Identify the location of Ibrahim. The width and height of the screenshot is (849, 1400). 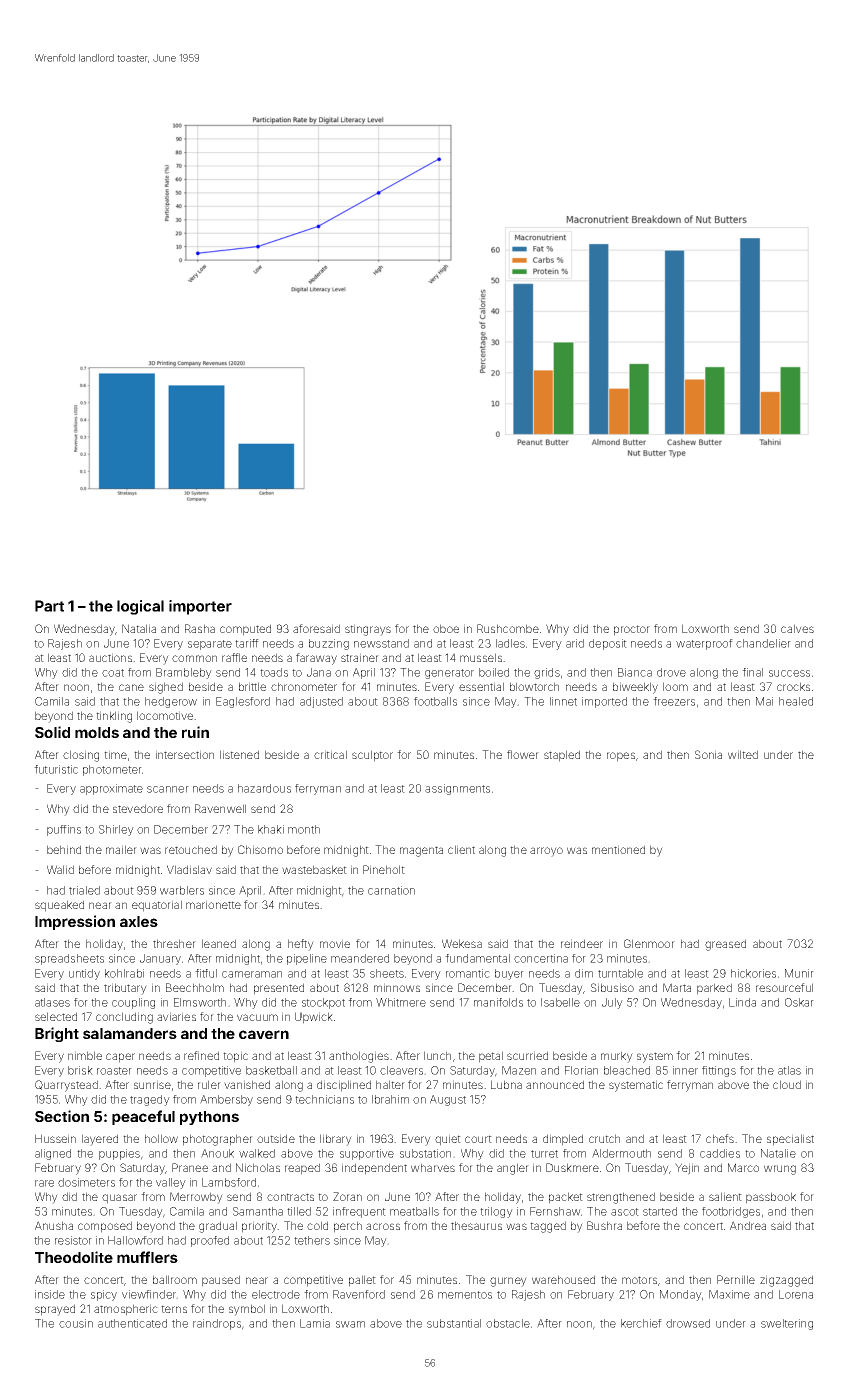
(390, 1099).
